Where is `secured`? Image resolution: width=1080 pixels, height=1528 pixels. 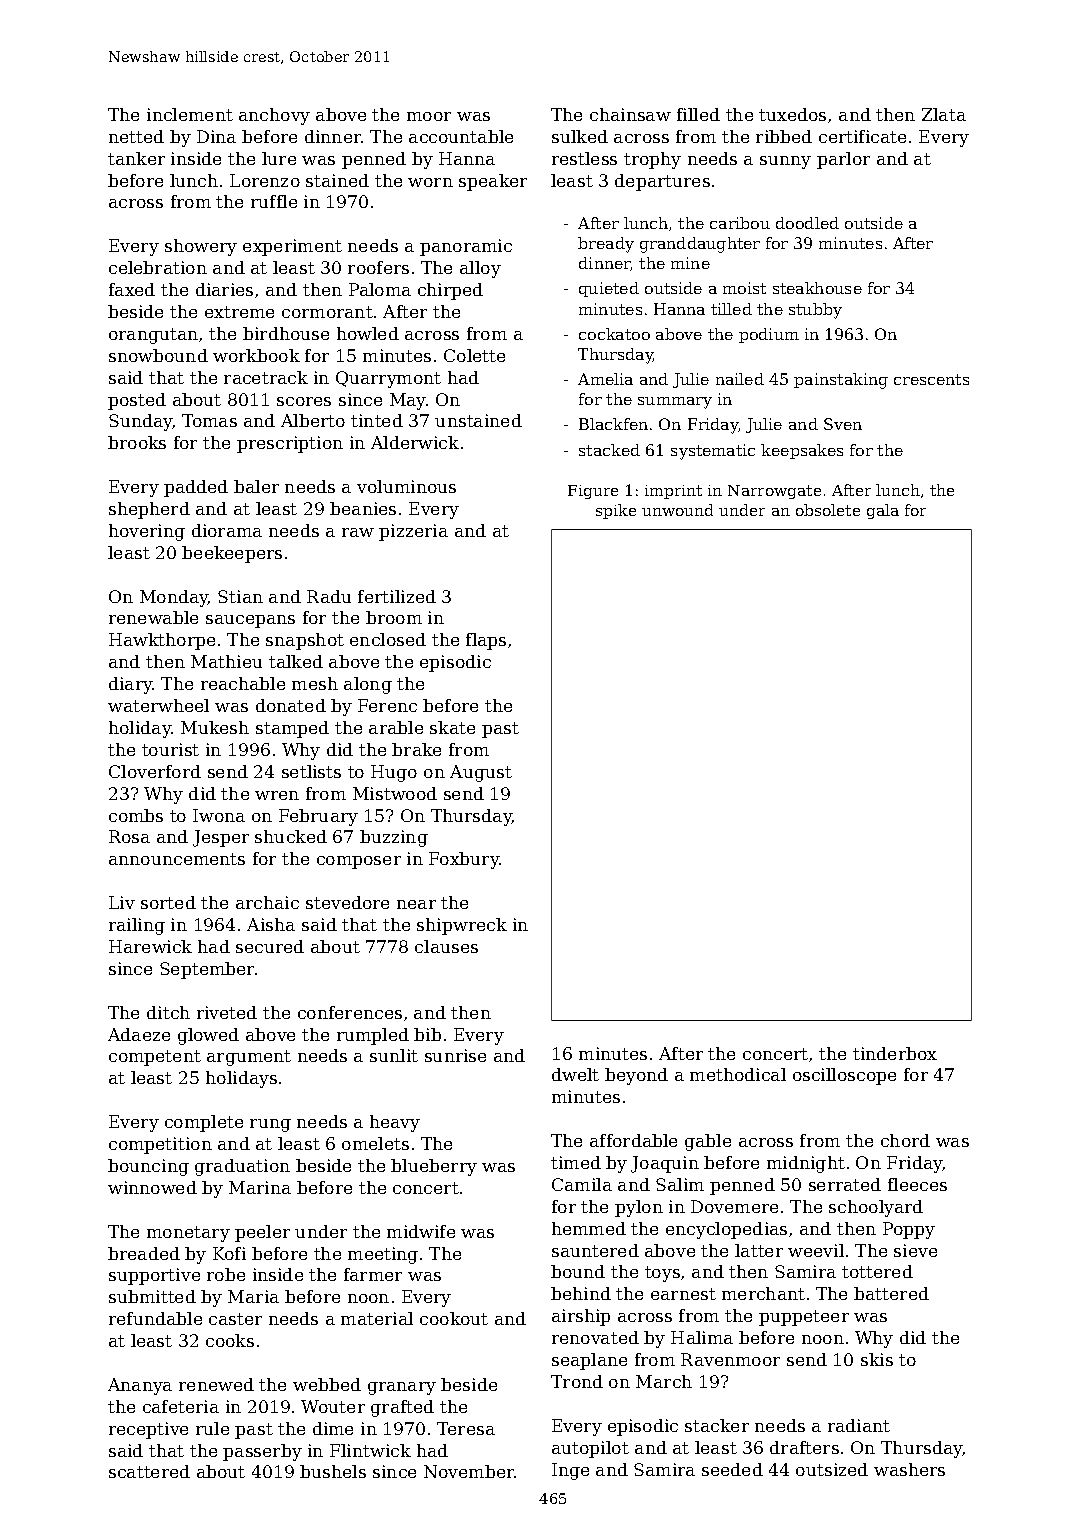 secured is located at coordinates (270, 946).
